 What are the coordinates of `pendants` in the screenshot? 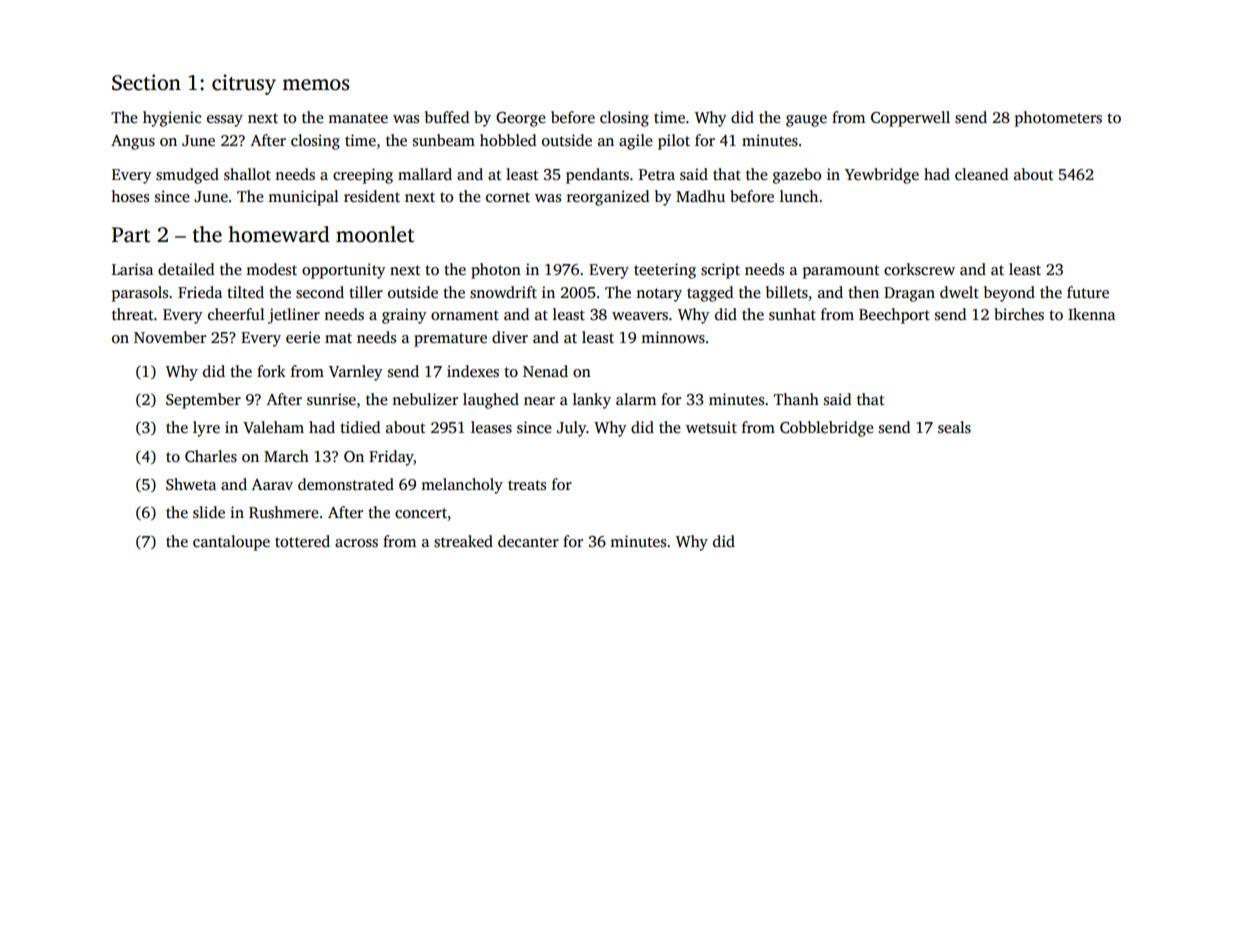 It's located at (597, 176).
